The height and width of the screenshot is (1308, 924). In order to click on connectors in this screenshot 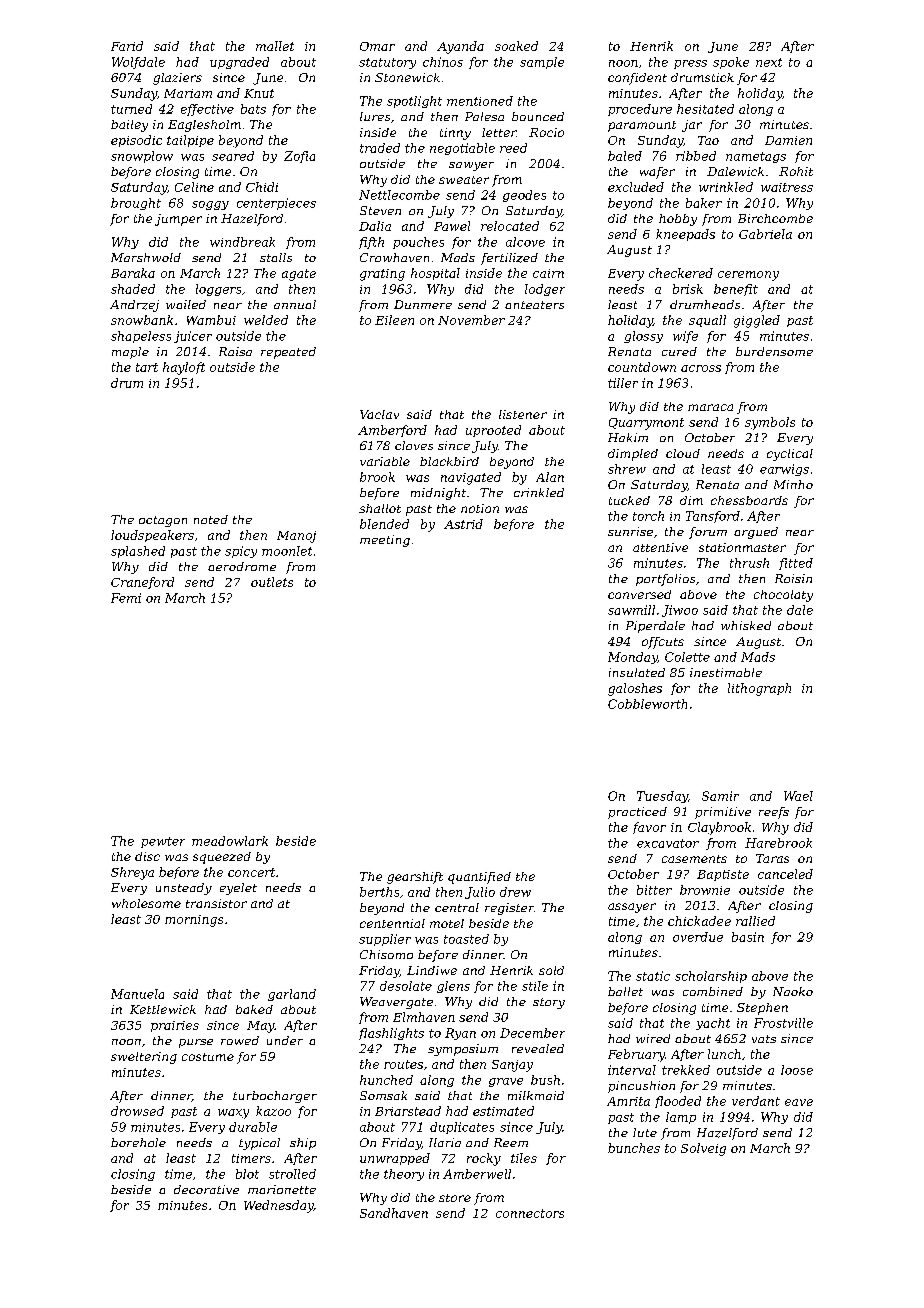, I will do `click(530, 1213)`.
